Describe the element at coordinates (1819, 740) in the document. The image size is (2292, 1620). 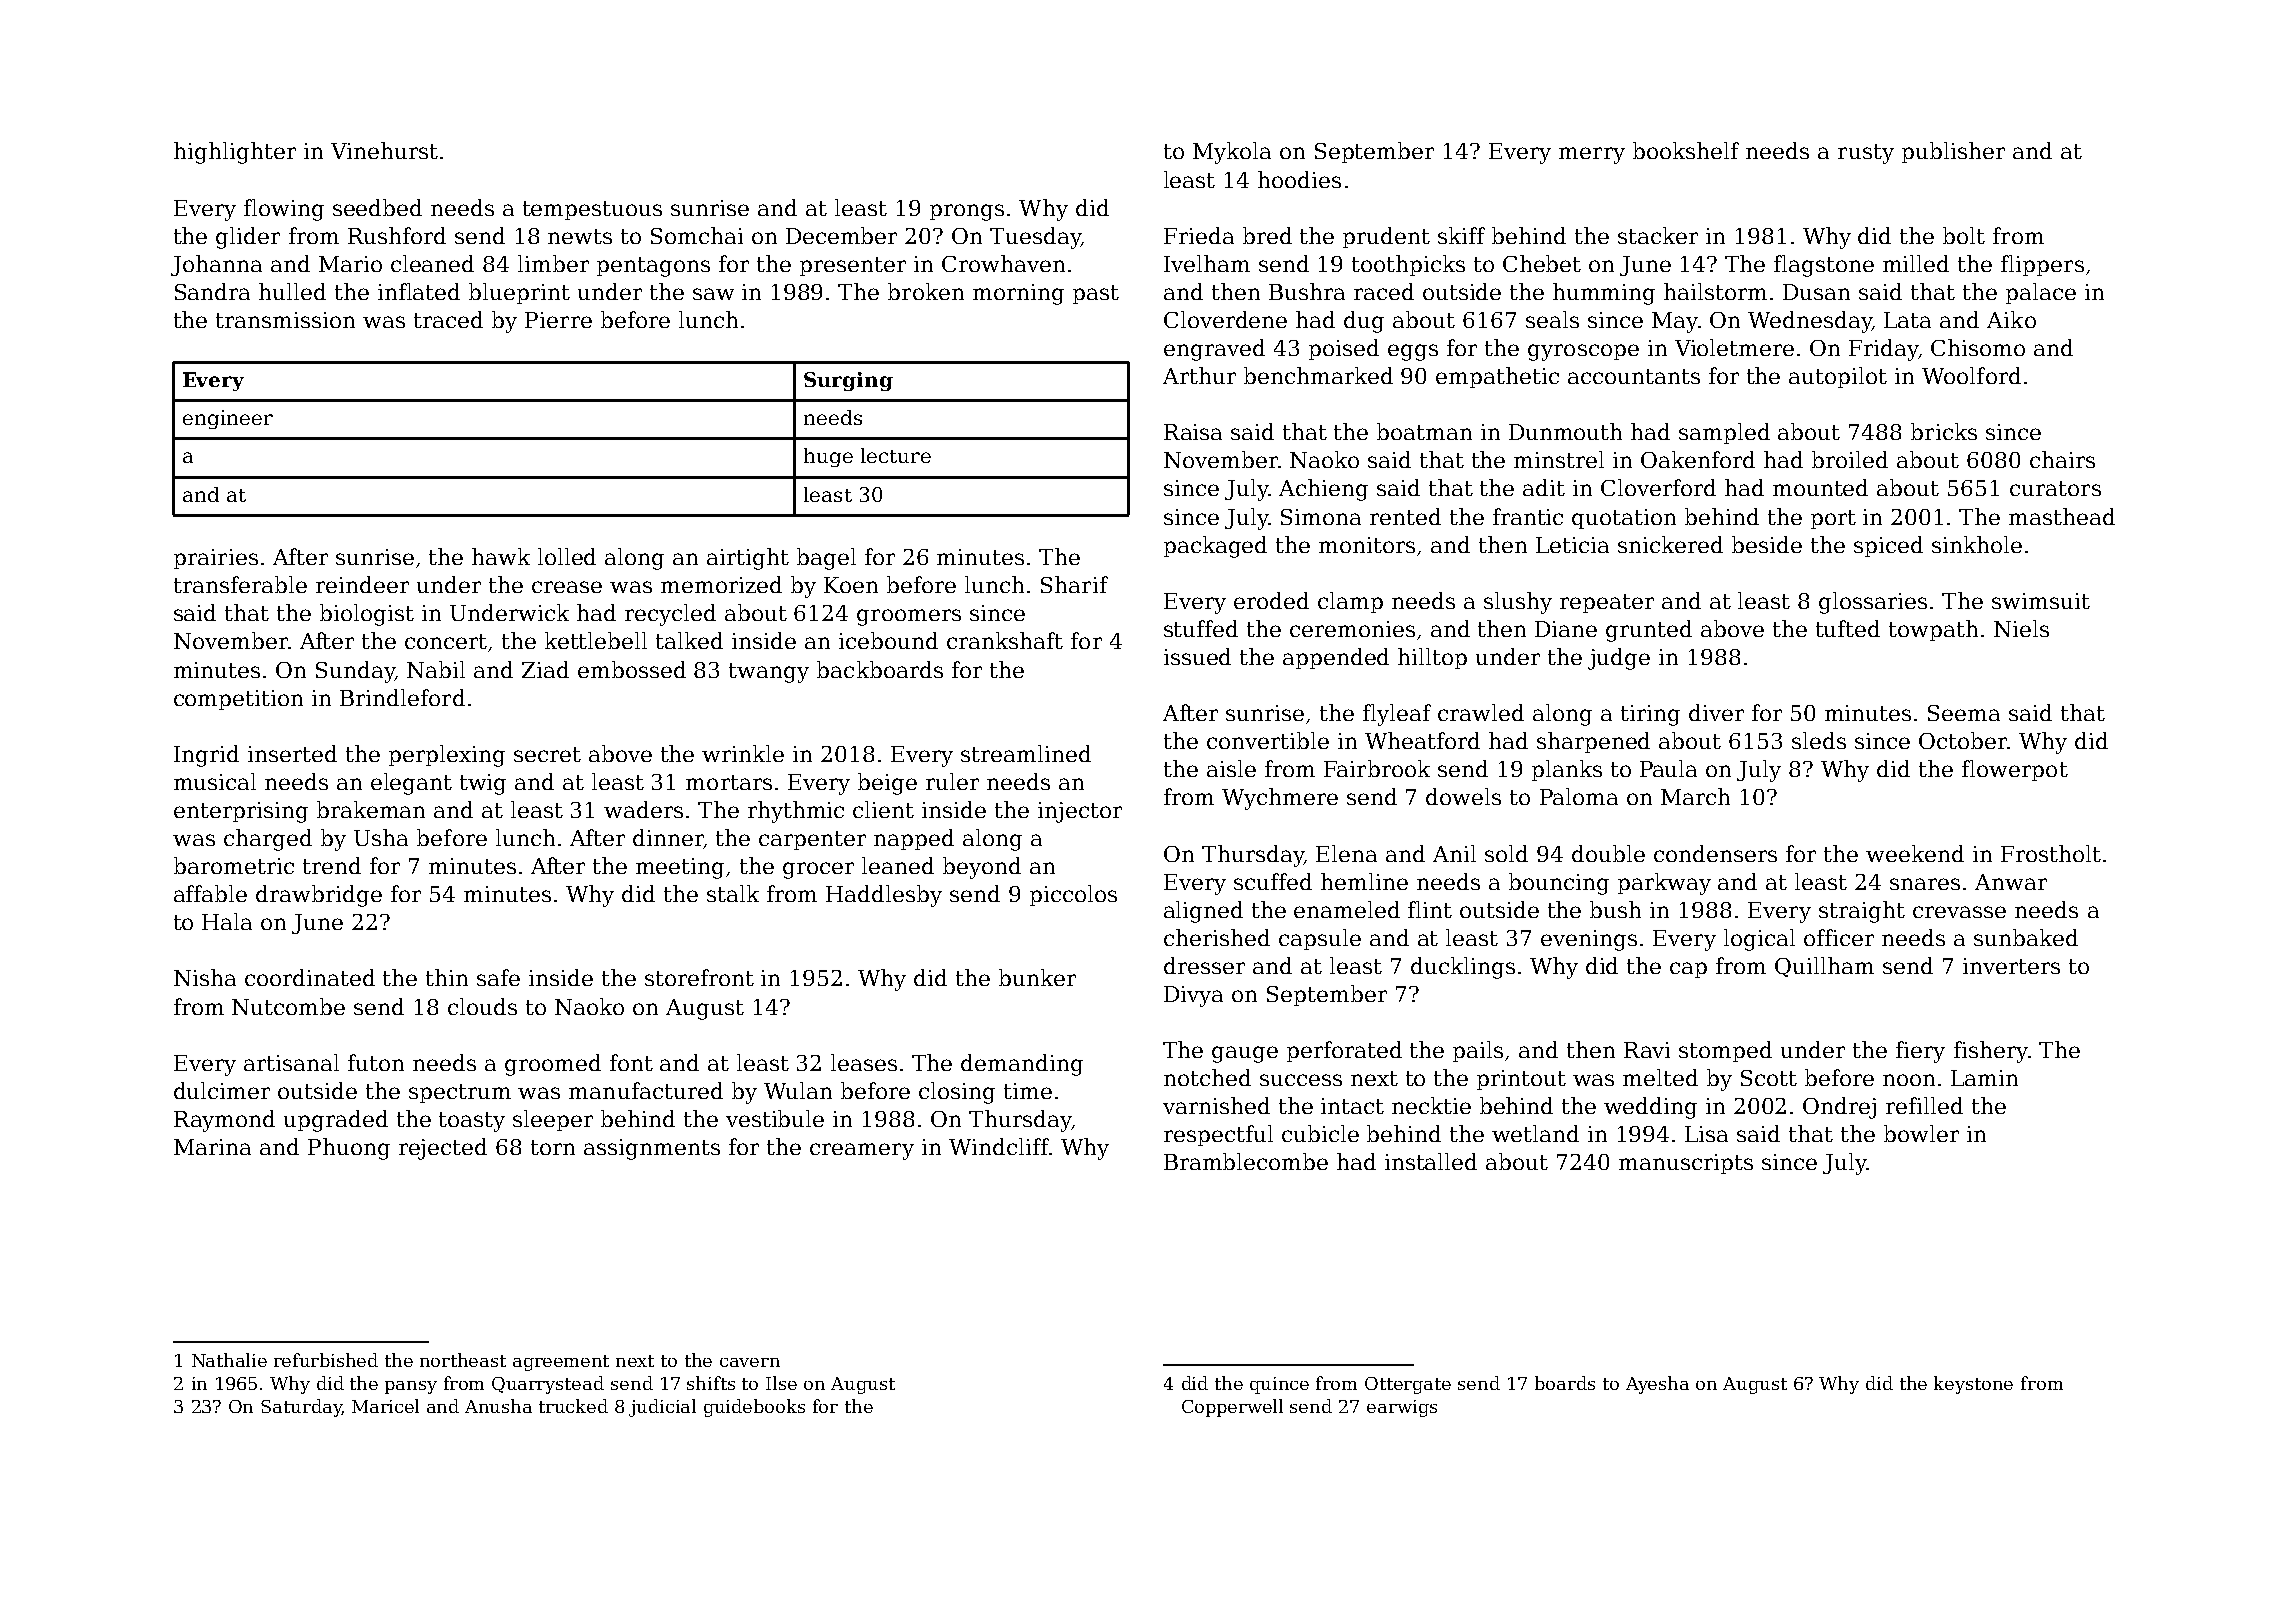
I see `sleds` at that location.
